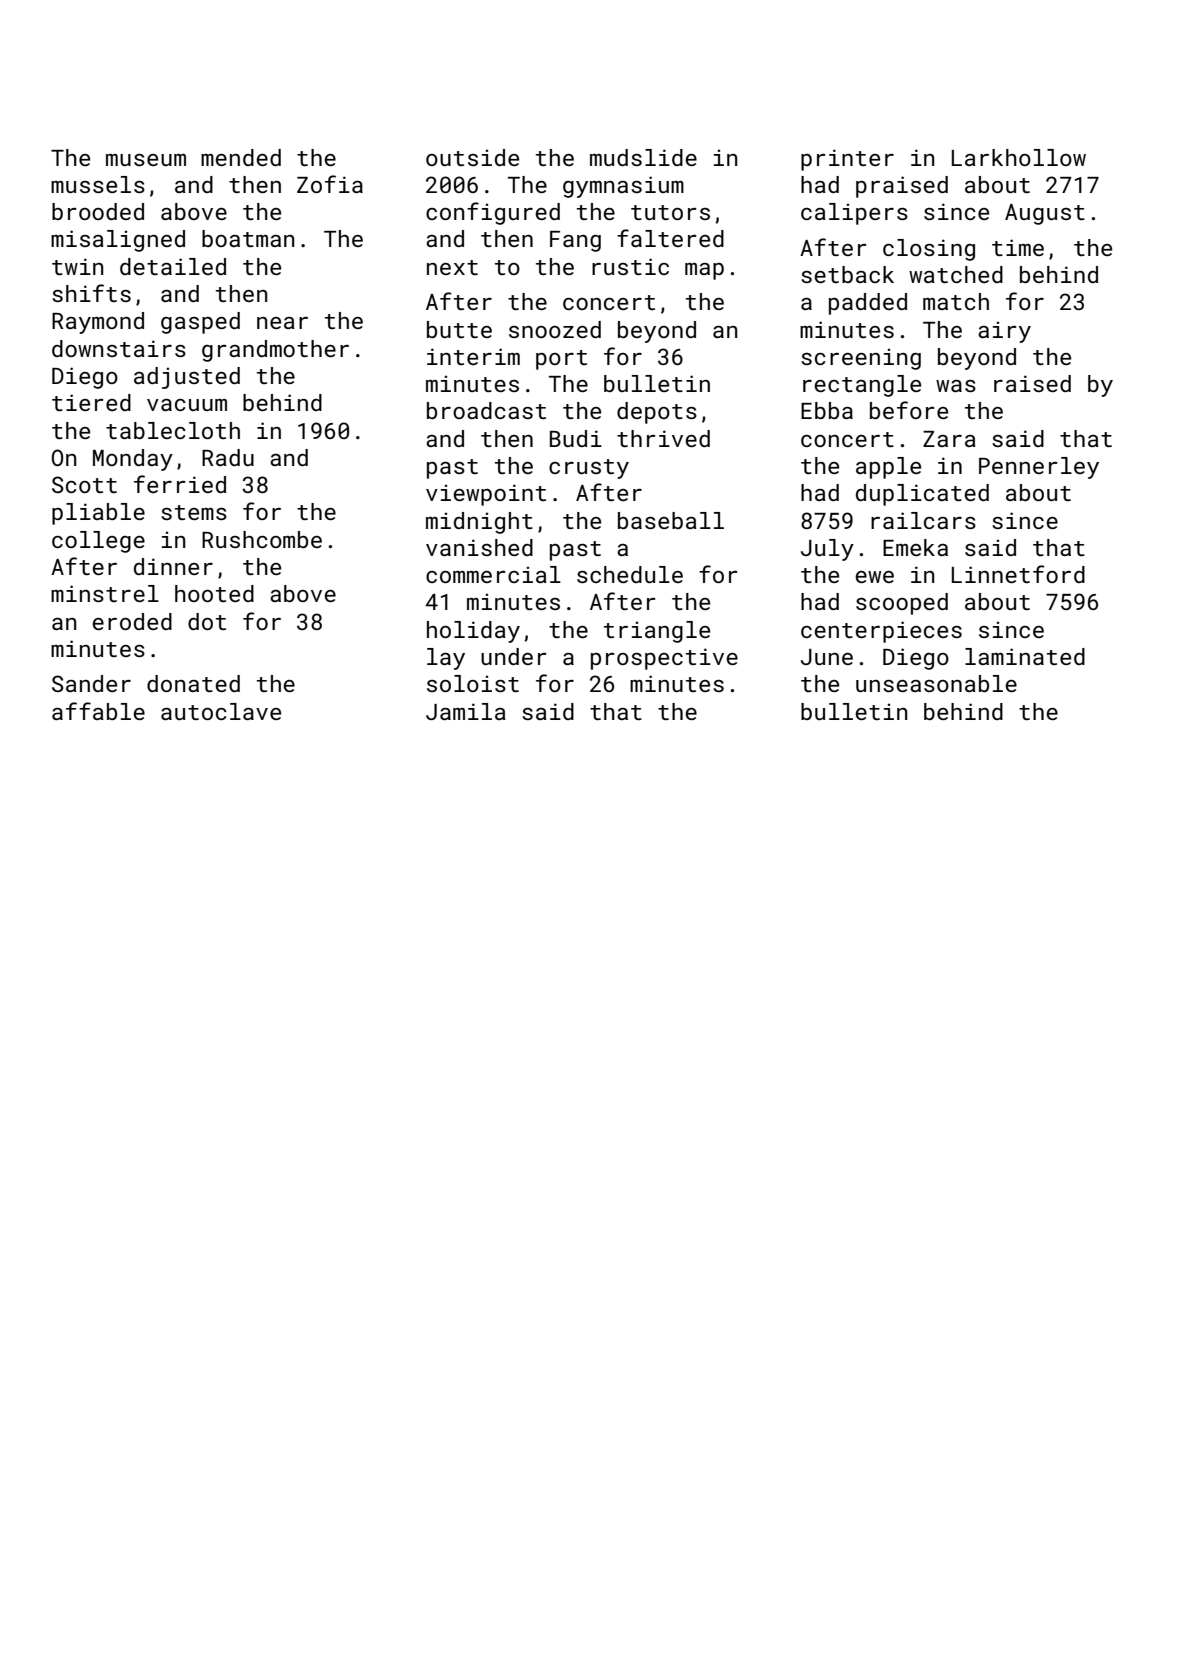 This page has width=1177, height=1665. Describe the element at coordinates (221, 711) in the page. I see `autoclave` at that location.
